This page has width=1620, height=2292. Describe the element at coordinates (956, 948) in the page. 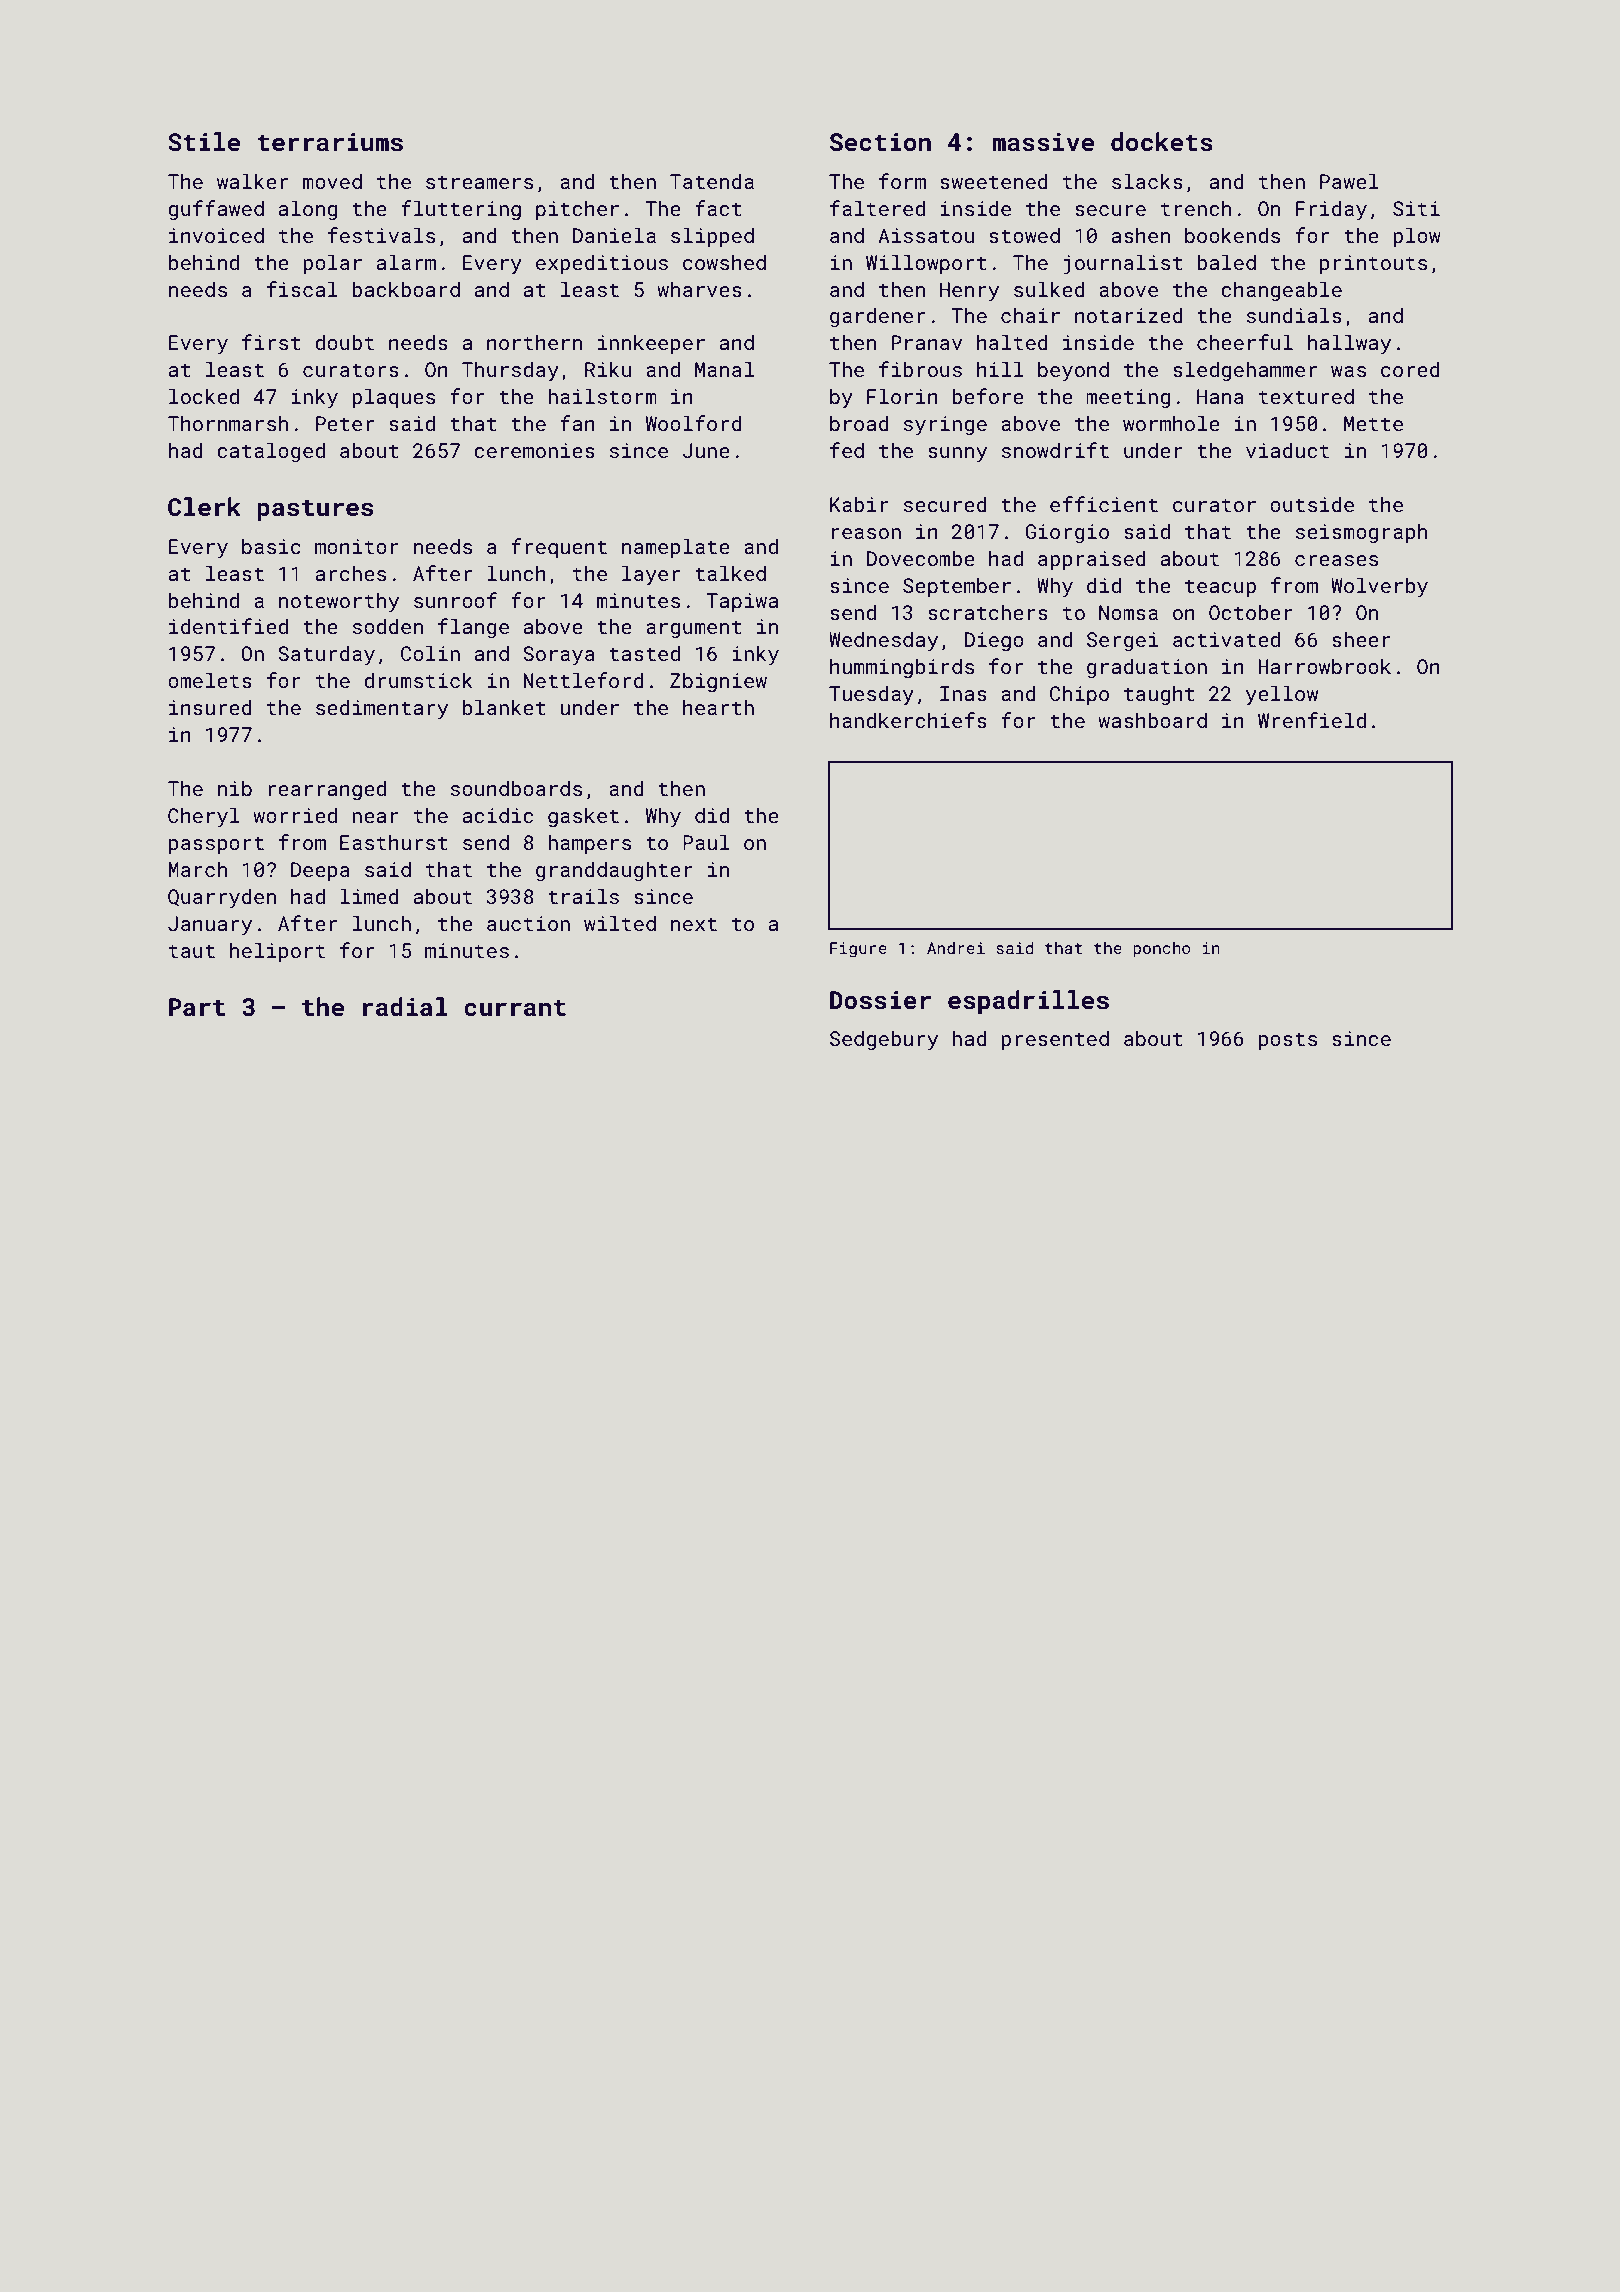

I see `Andrei` at that location.
